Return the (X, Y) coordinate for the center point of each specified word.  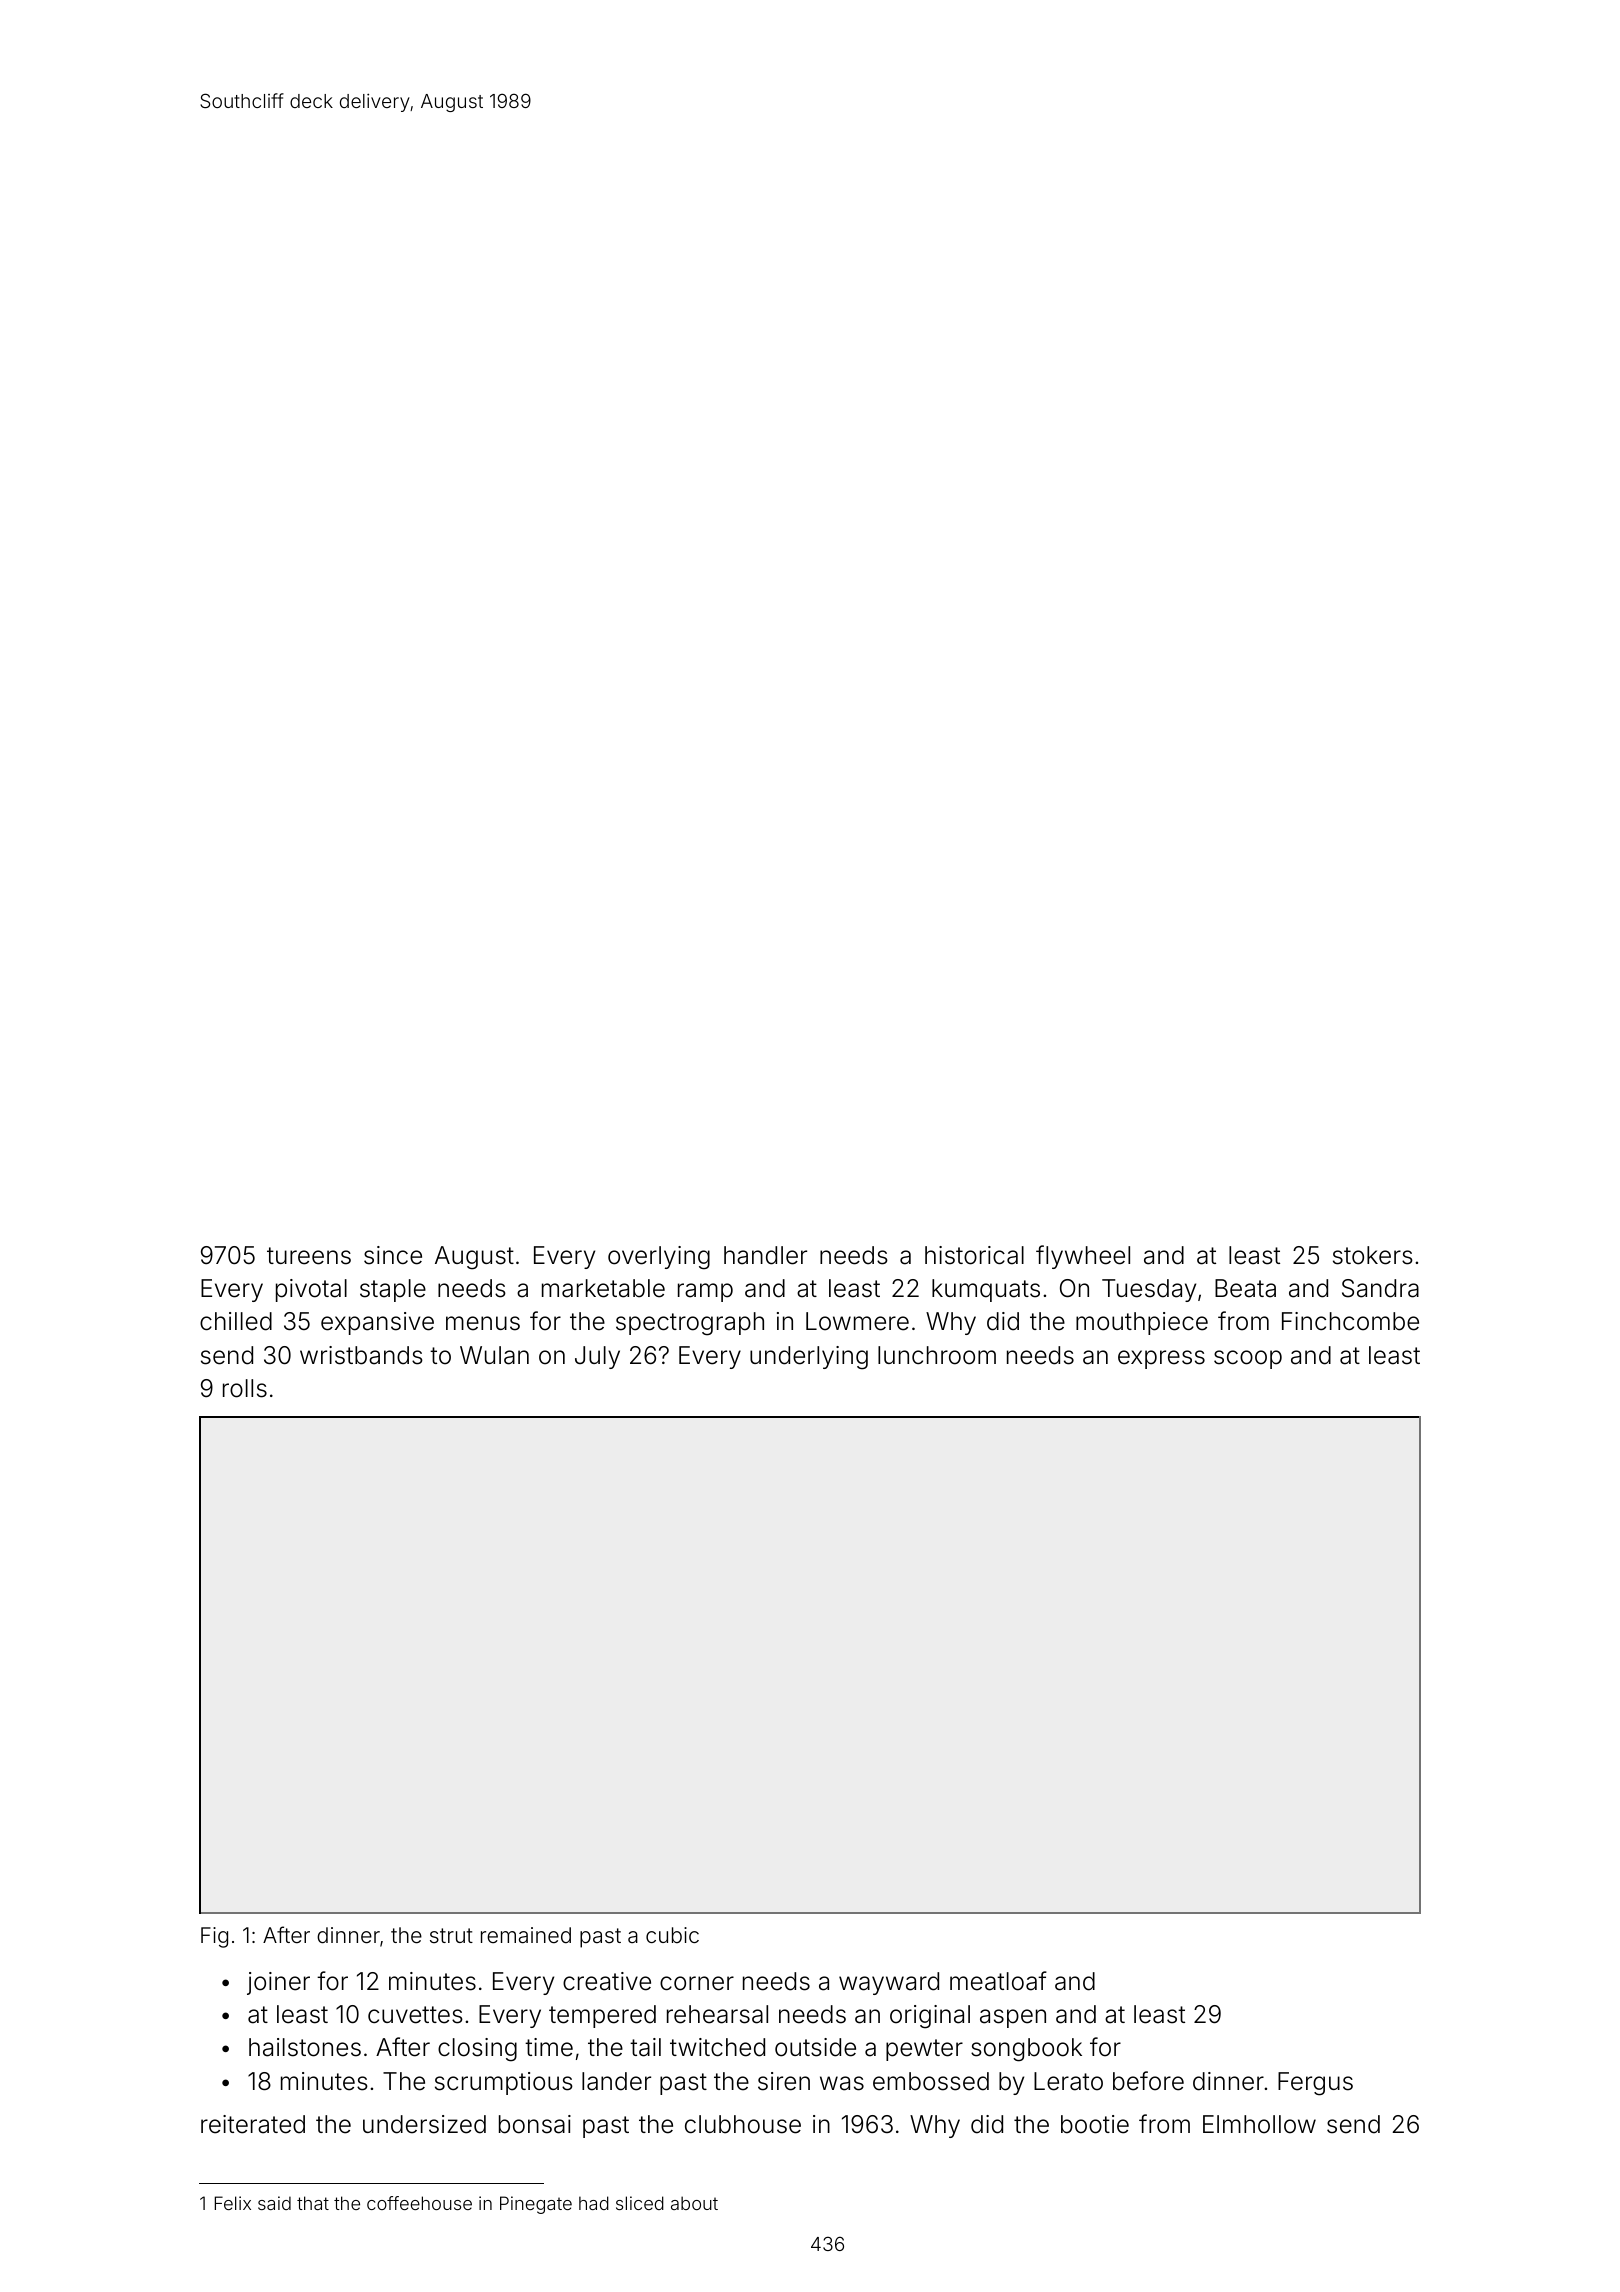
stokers (1373, 1255)
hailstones (305, 2047)
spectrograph (690, 1324)
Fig (214, 1937)
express (1161, 1359)
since (393, 1255)
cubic (672, 1935)
